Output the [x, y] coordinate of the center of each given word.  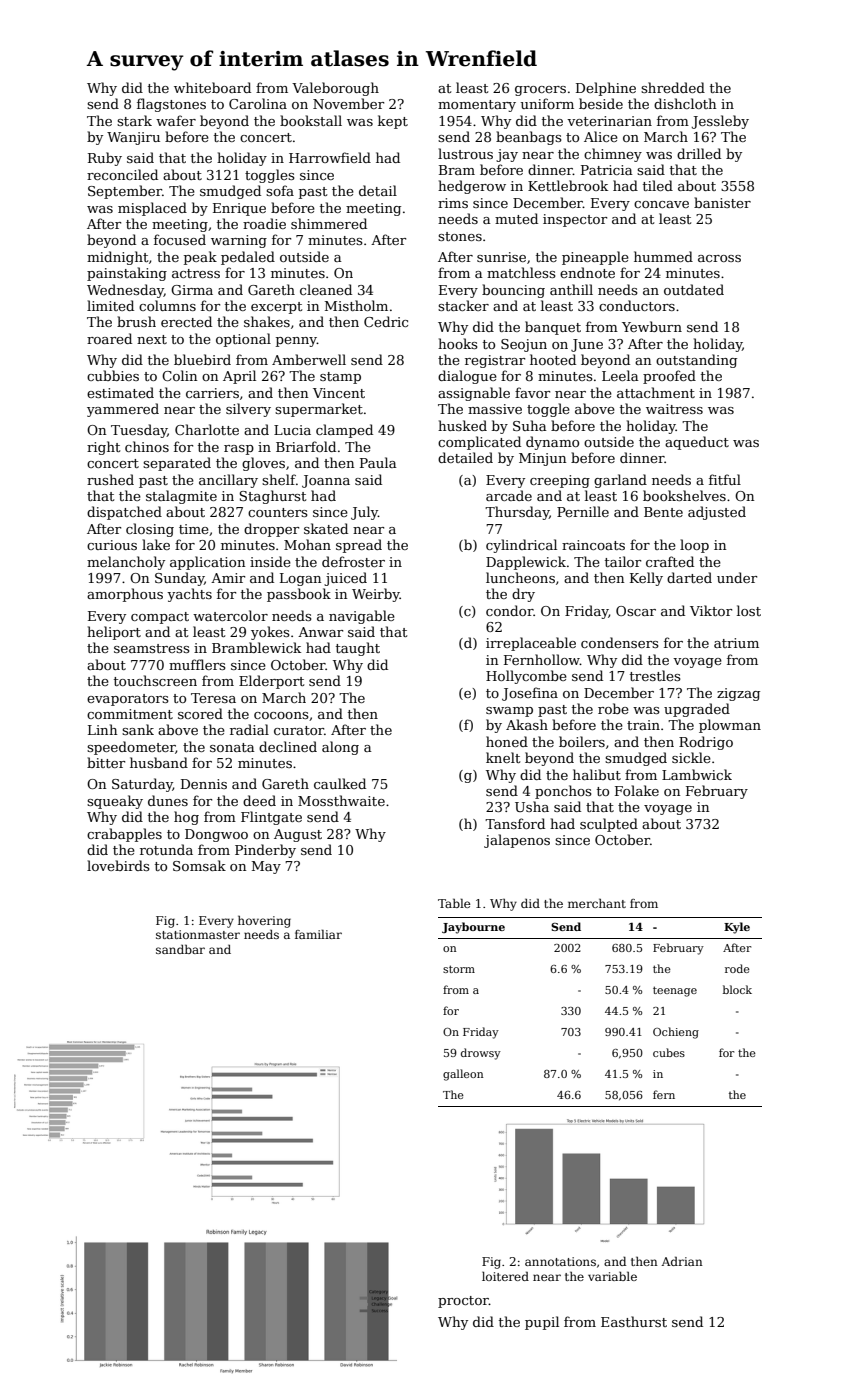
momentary [477, 106]
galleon [463, 1075]
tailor [623, 561]
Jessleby [720, 122]
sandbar [180, 949]
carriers [212, 393]
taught [358, 649]
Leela [620, 375]
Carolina [258, 103]
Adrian [682, 1261]
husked [462, 425]
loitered [505, 1276]
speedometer [131, 748]
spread [359, 546]
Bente [663, 512]
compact [160, 618]
